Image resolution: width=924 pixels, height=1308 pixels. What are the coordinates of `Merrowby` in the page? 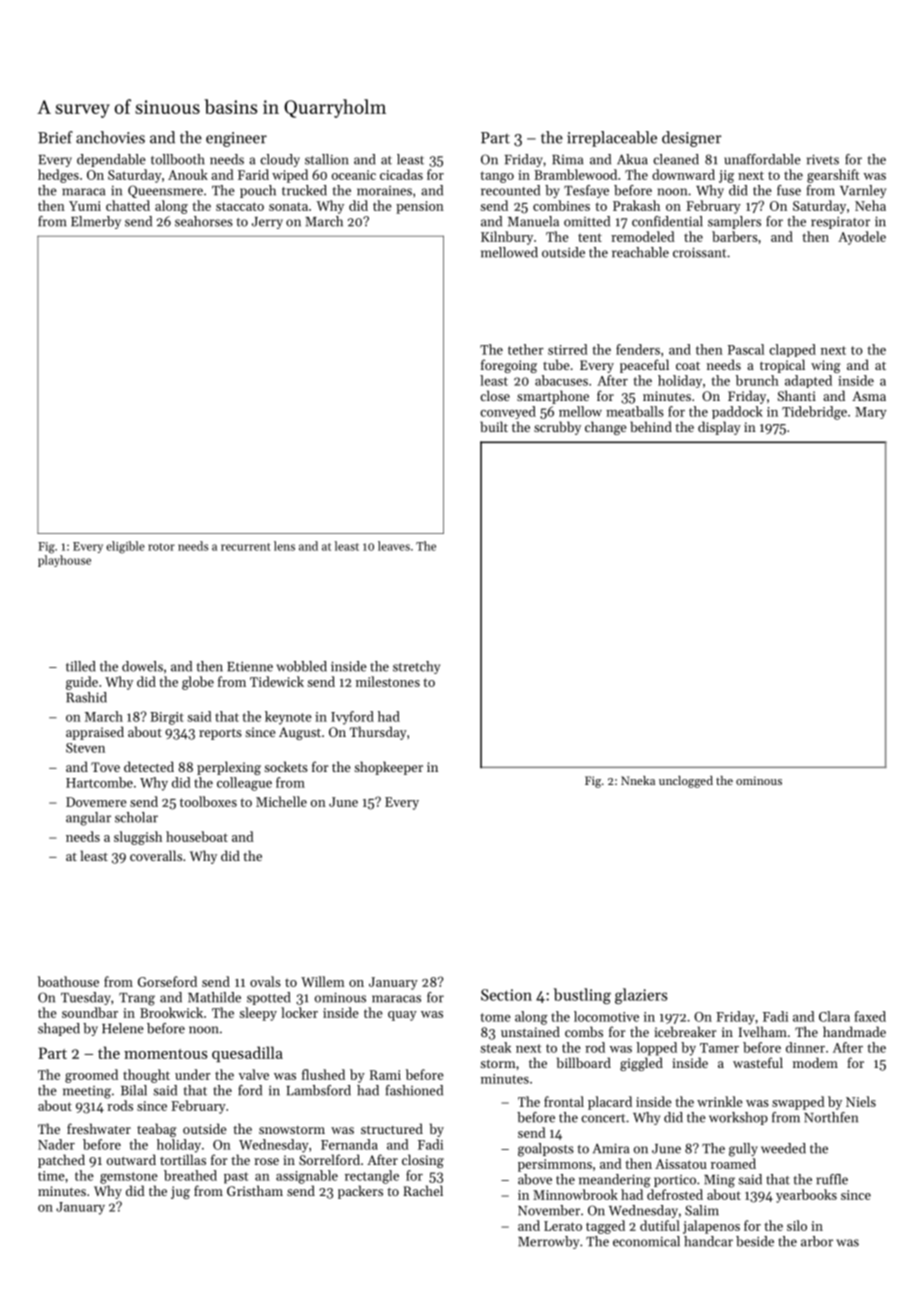 It's located at (548, 1242).
